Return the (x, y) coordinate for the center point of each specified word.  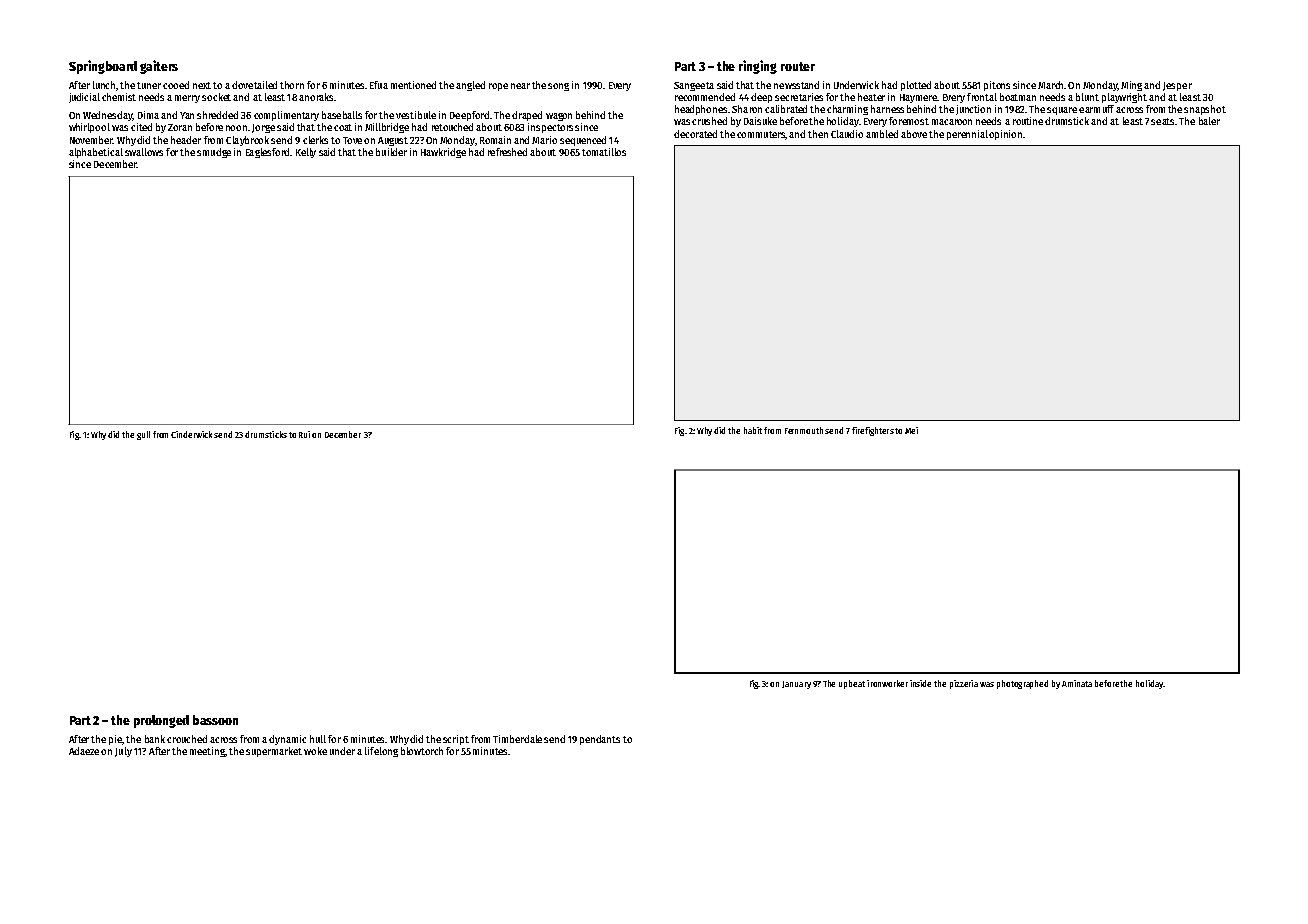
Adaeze (84, 751)
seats (1162, 121)
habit (753, 430)
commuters (761, 134)
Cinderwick (191, 434)
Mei (911, 430)
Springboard (103, 67)
